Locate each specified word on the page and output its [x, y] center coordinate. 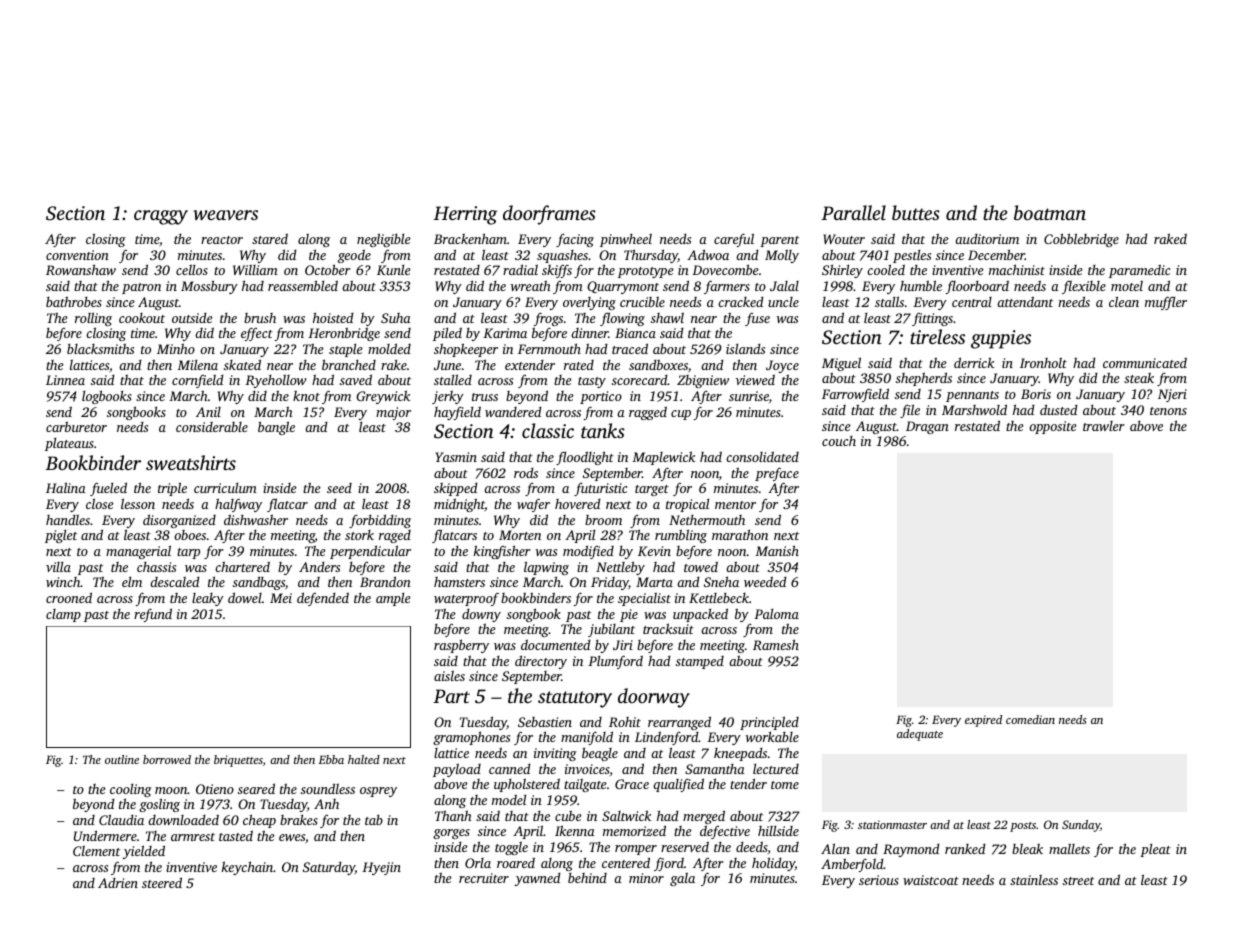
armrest [193, 837]
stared [270, 238]
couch [839, 441]
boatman [1050, 212]
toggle [511, 848]
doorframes [549, 215]
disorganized [179, 521]
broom [603, 520]
